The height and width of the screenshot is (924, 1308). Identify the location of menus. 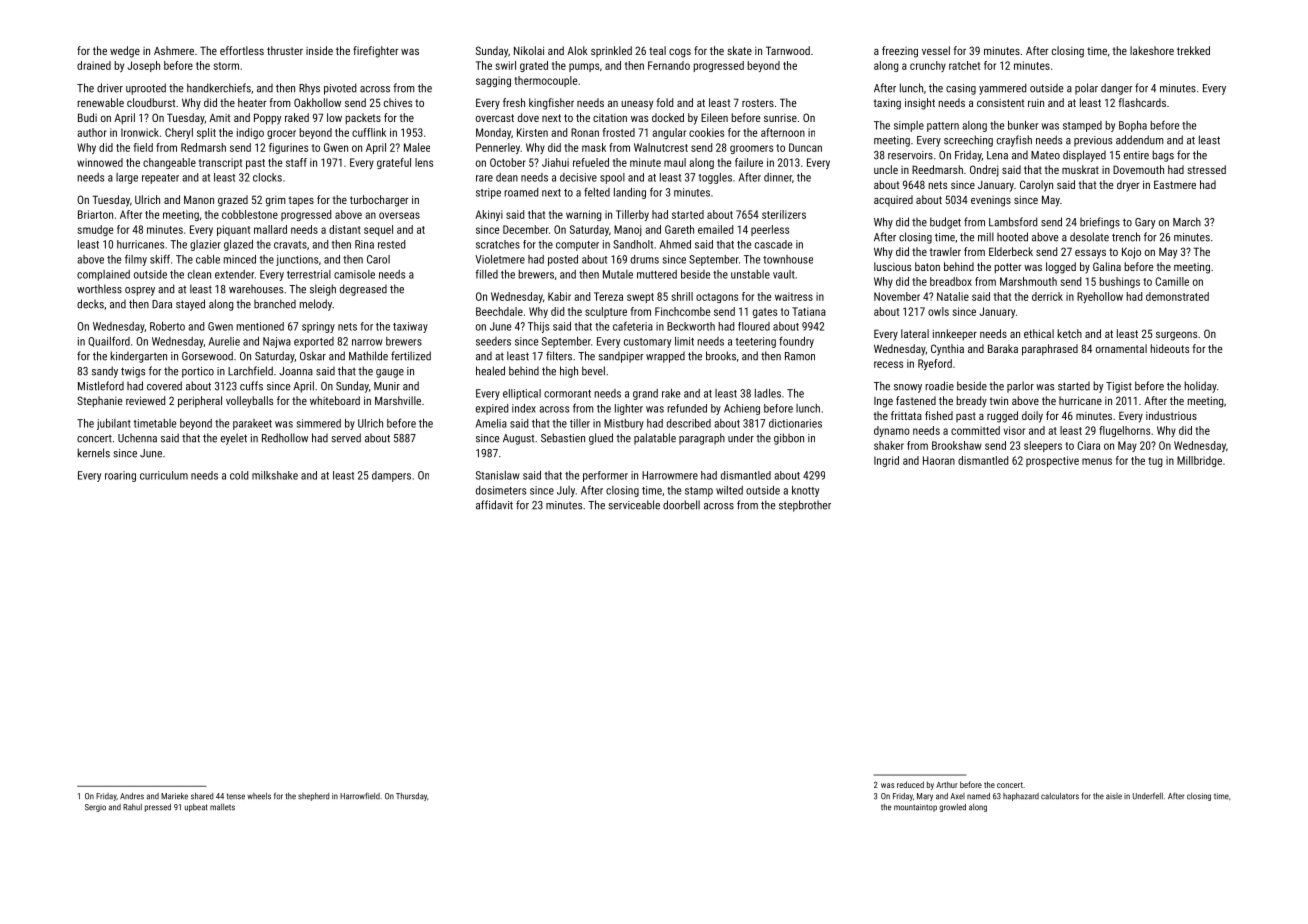
(1097, 461).
